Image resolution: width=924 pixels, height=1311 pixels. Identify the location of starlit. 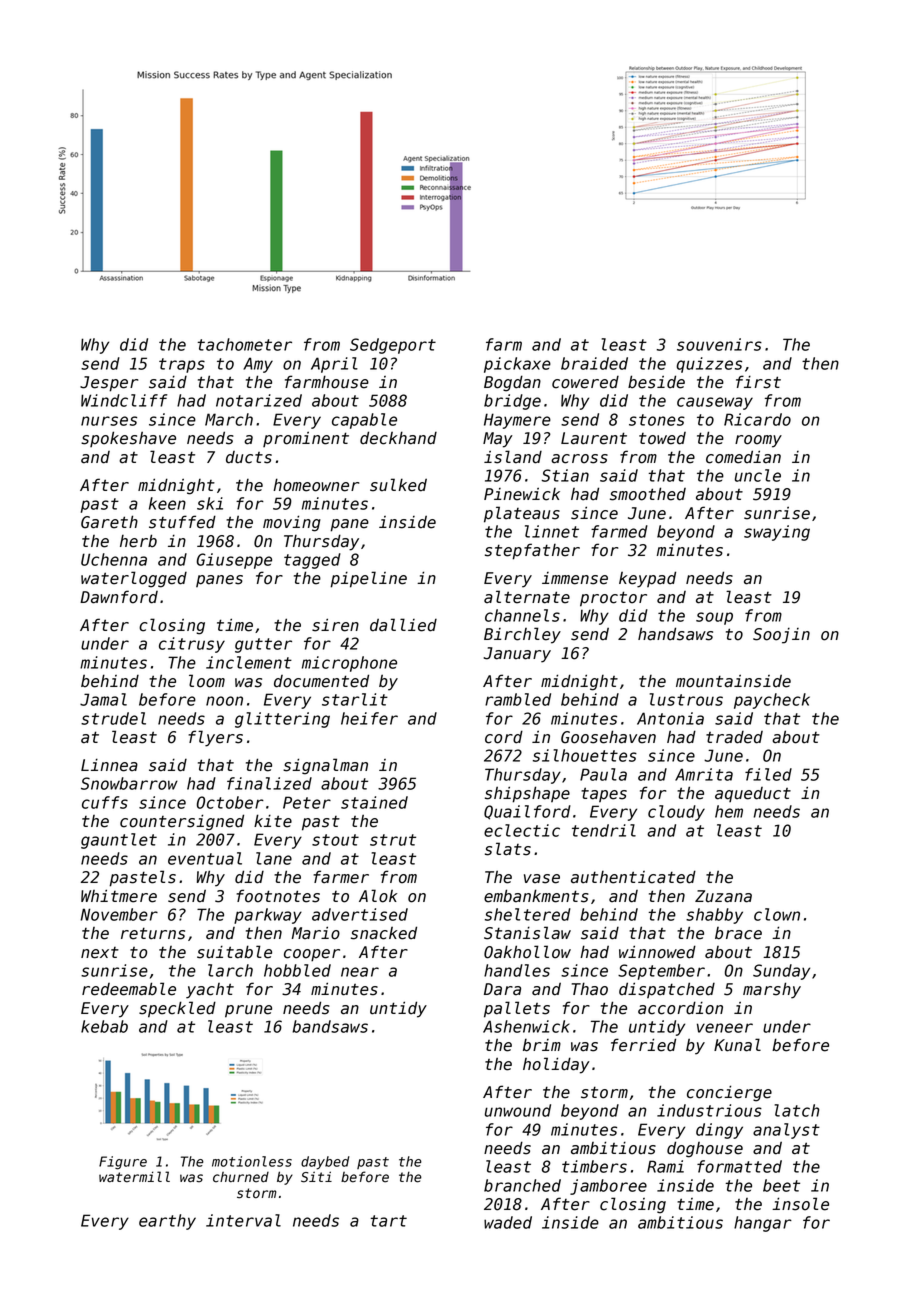
(355, 699).
